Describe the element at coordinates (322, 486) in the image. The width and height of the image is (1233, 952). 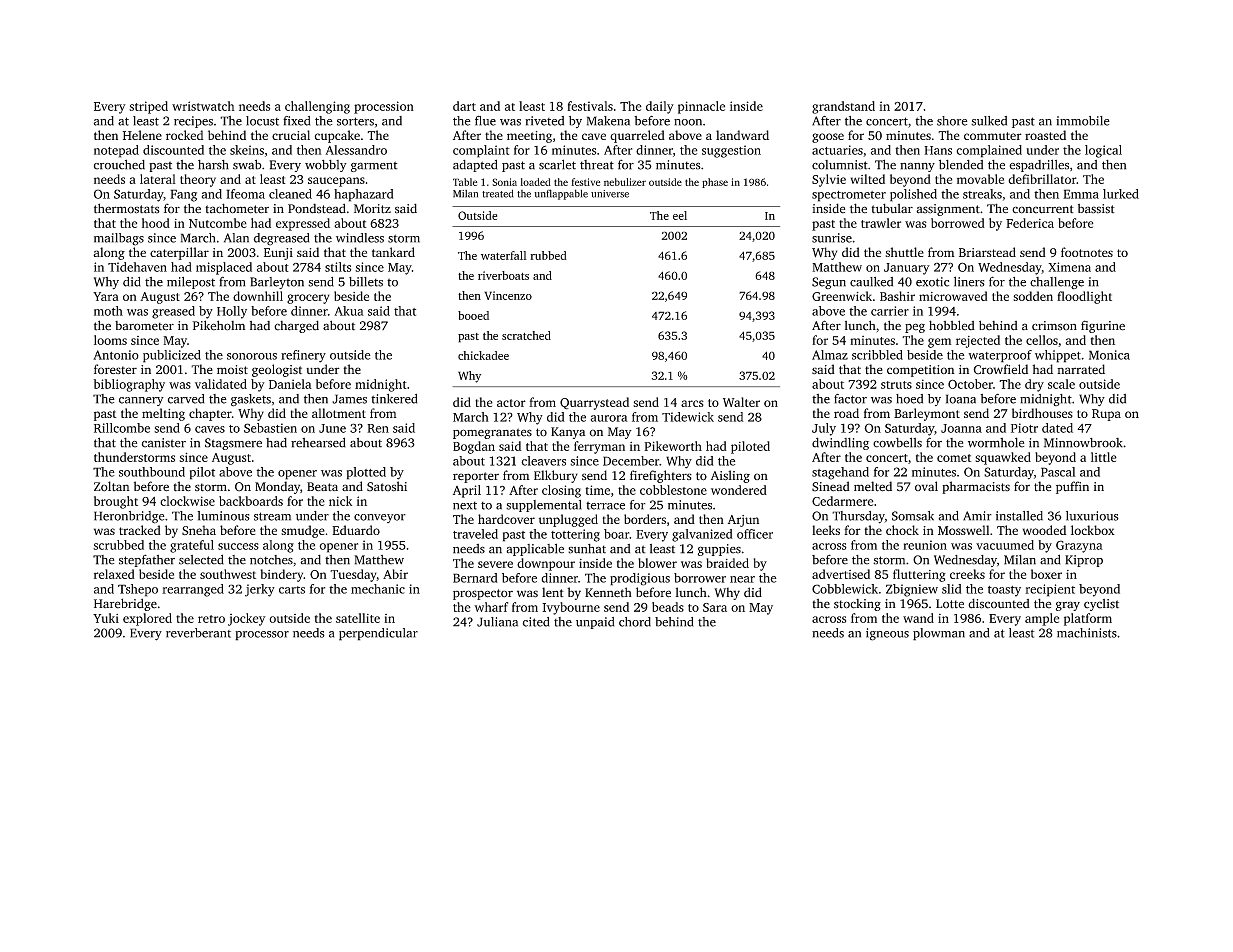
I see `Beata` at that location.
